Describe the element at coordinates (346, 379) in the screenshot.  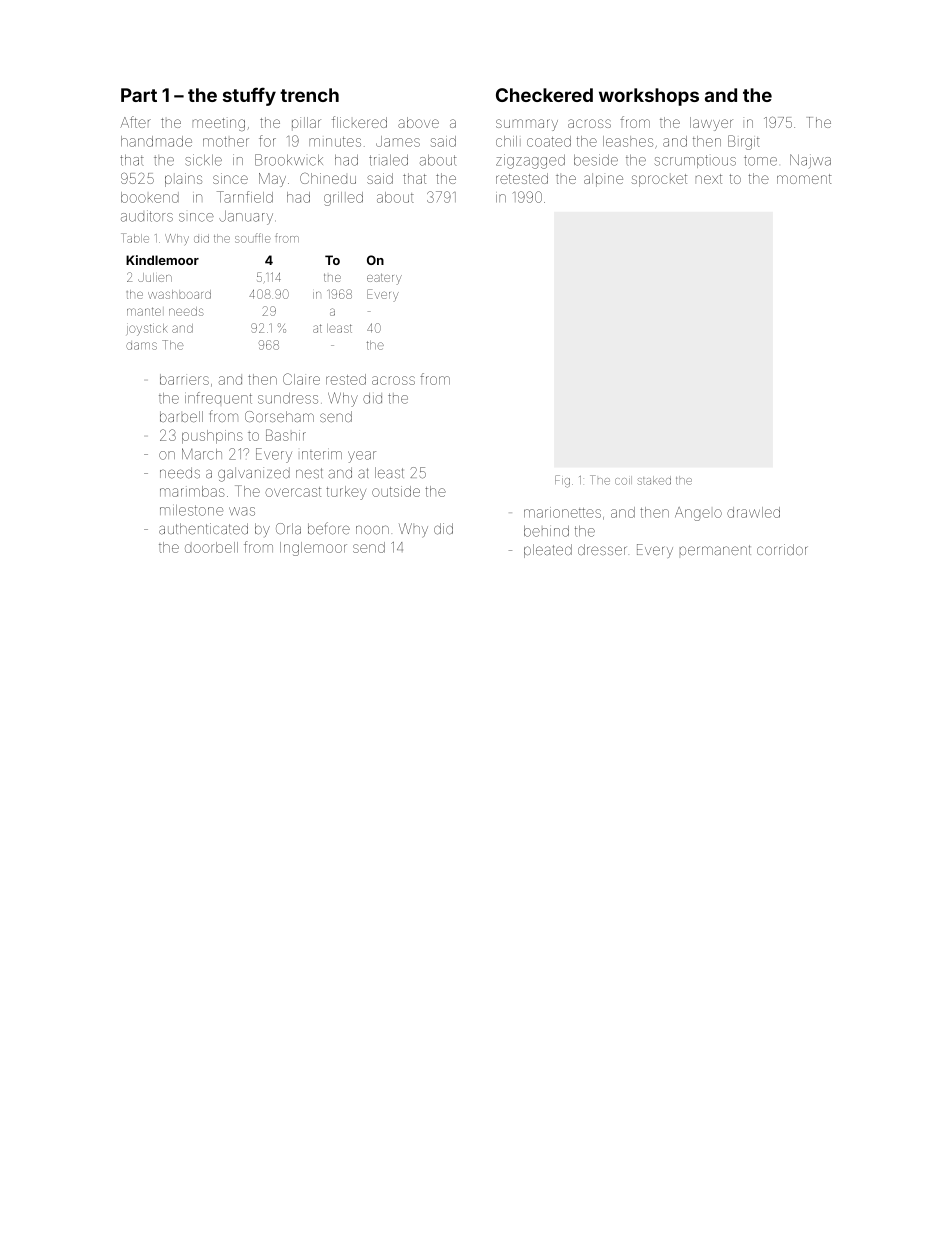
I see `rested` at that location.
